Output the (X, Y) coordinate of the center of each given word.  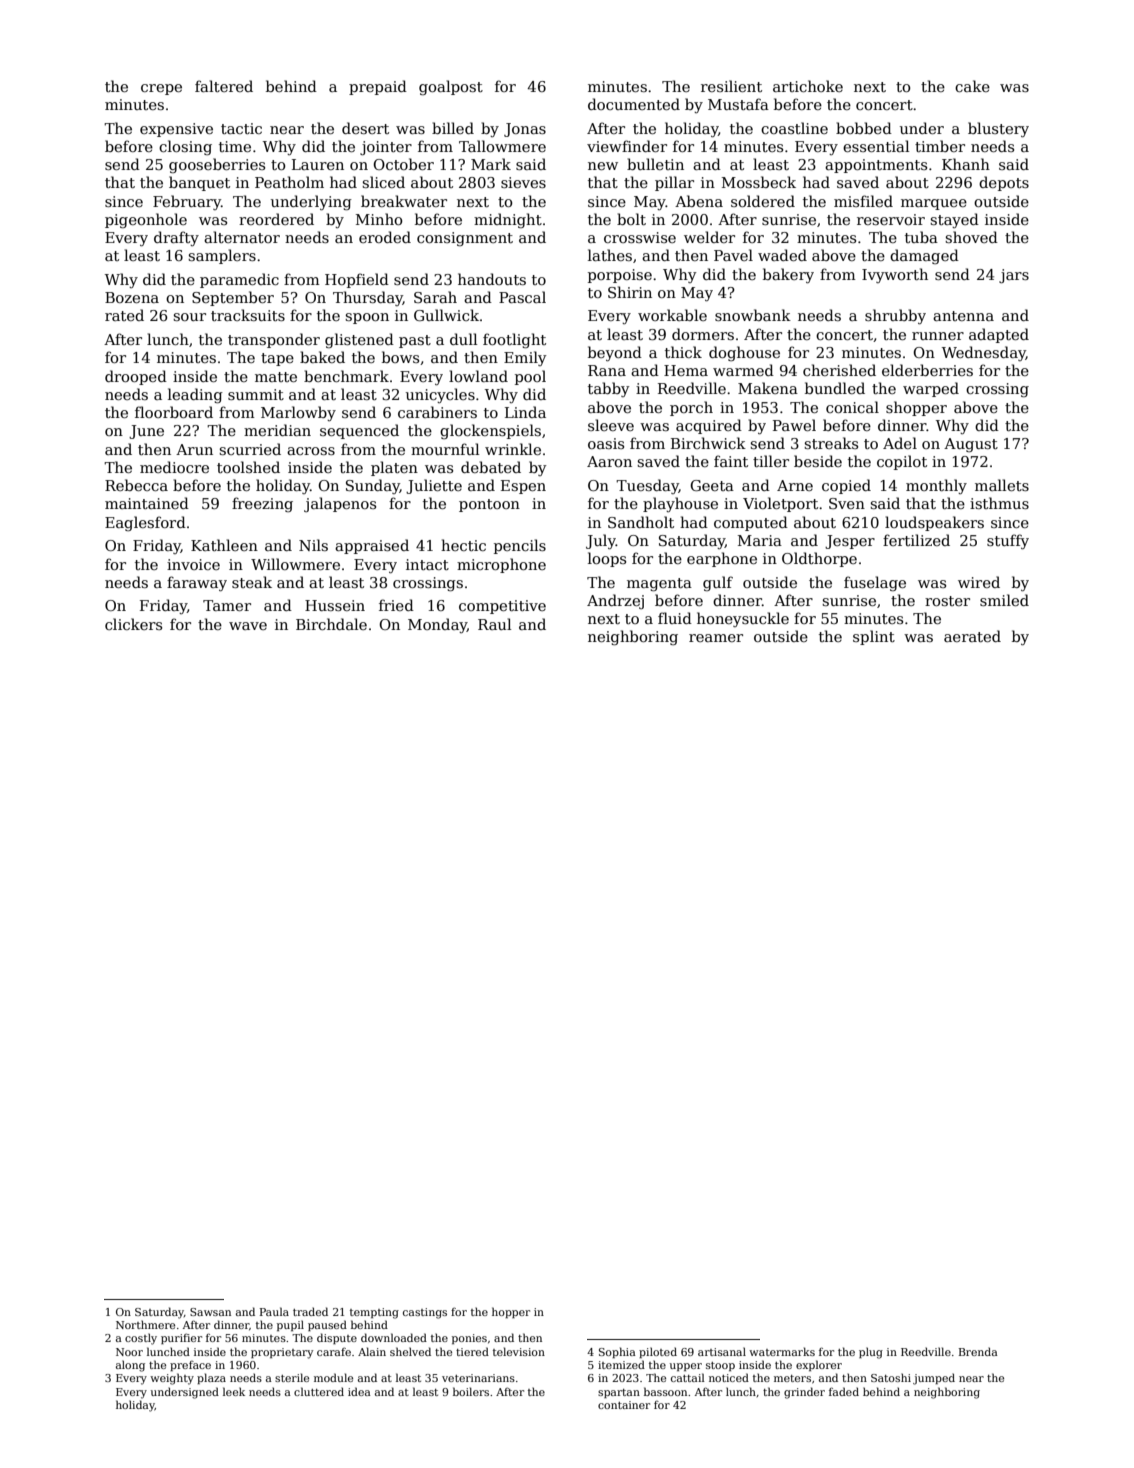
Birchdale (331, 624)
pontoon (489, 505)
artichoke (808, 86)
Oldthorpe (819, 559)
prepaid (378, 87)
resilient (731, 86)
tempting (374, 1313)
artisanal (722, 1351)
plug (871, 1353)
